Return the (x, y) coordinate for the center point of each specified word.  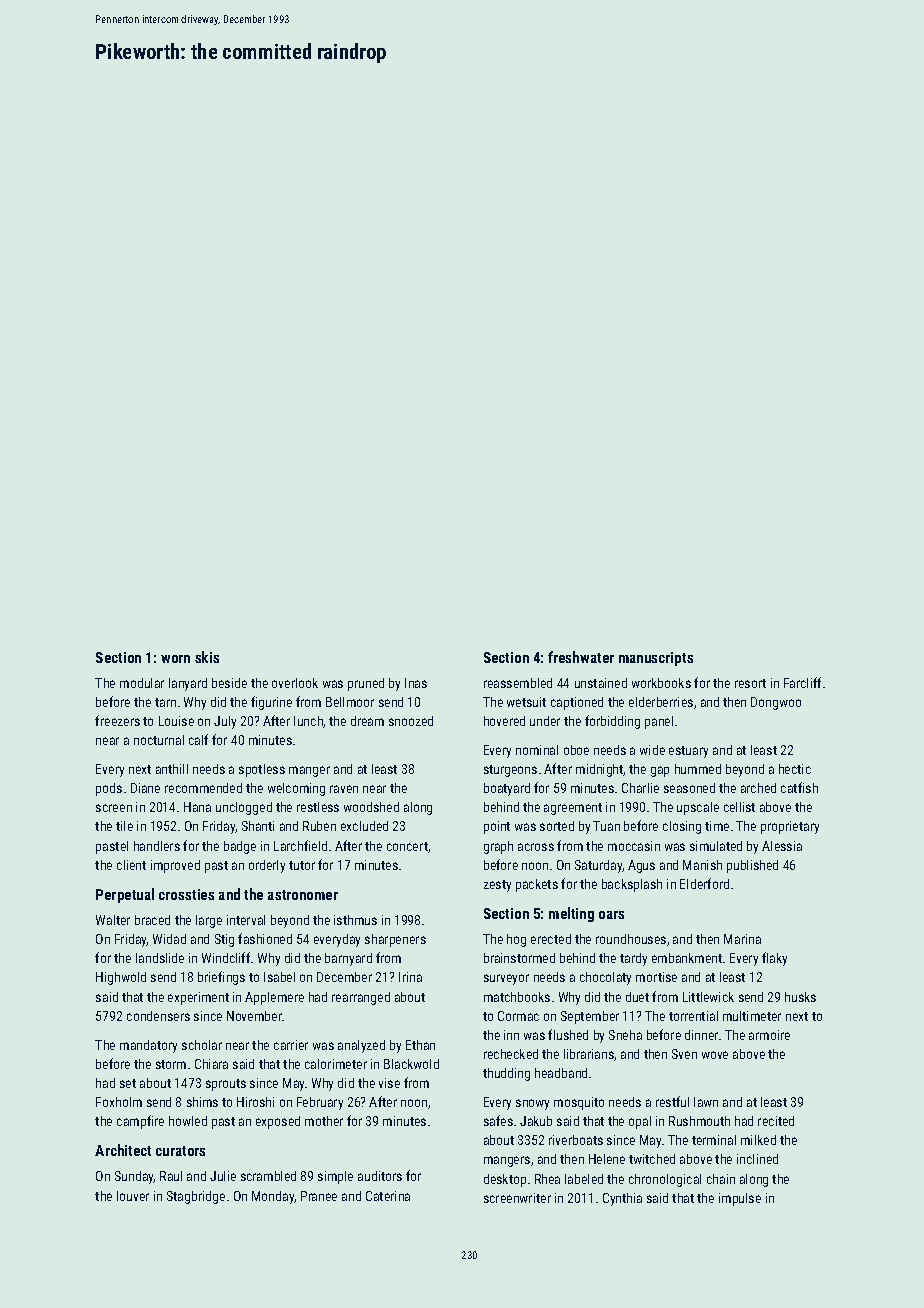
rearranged (361, 998)
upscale (698, 808)
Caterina (388, 1196)
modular (142, 683)
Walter (113, 920)
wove (715, 1055)
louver (133, 1196)
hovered (504, 721)
